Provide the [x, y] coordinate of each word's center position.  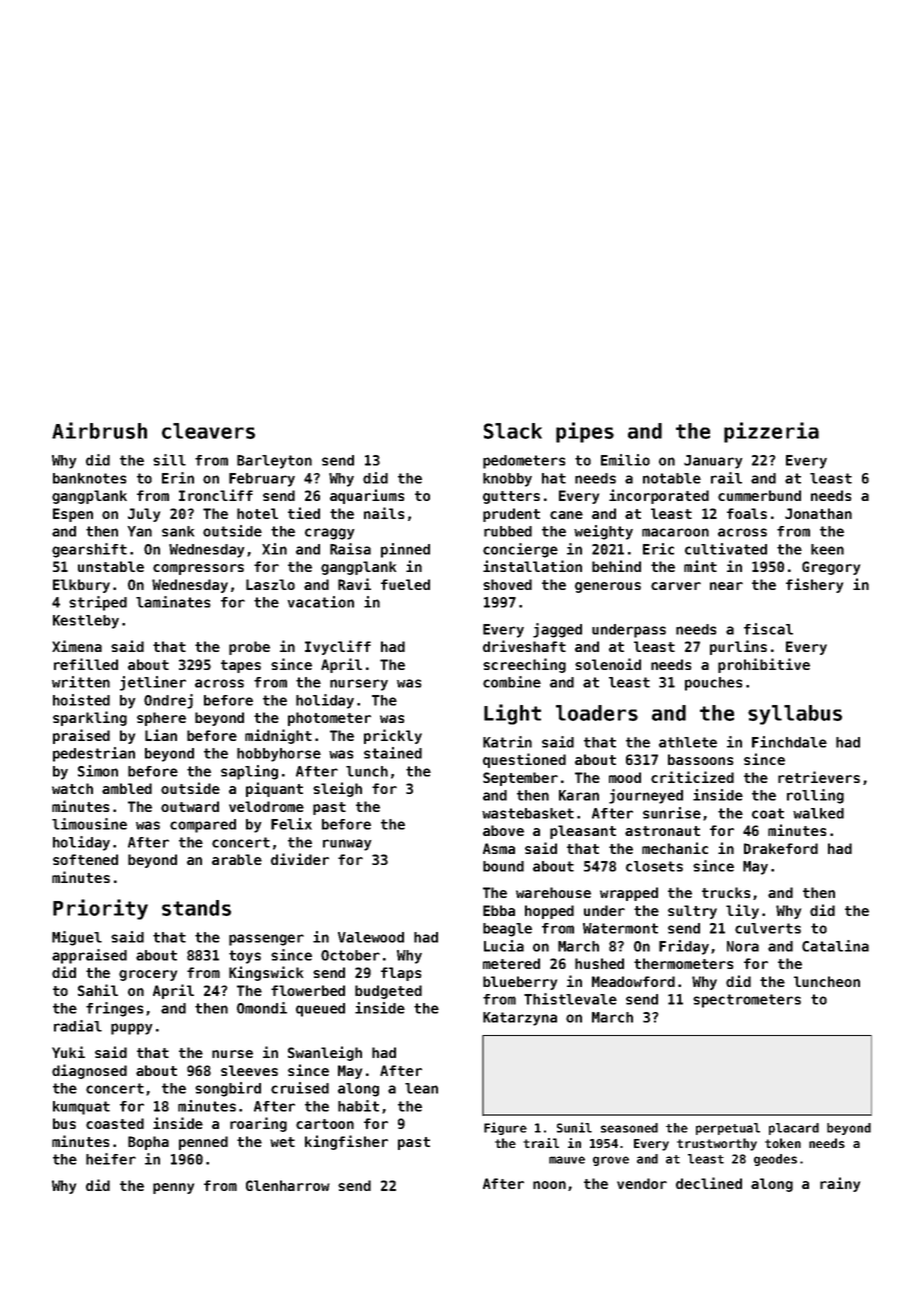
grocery [148, 975]
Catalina [835, 946]
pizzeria [771, 432]
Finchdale [789, 742]
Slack [513, 431]
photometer [329, 719]
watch [72, 788]
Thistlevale [570, 999]
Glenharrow [288, 1185]
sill [169, 460]
